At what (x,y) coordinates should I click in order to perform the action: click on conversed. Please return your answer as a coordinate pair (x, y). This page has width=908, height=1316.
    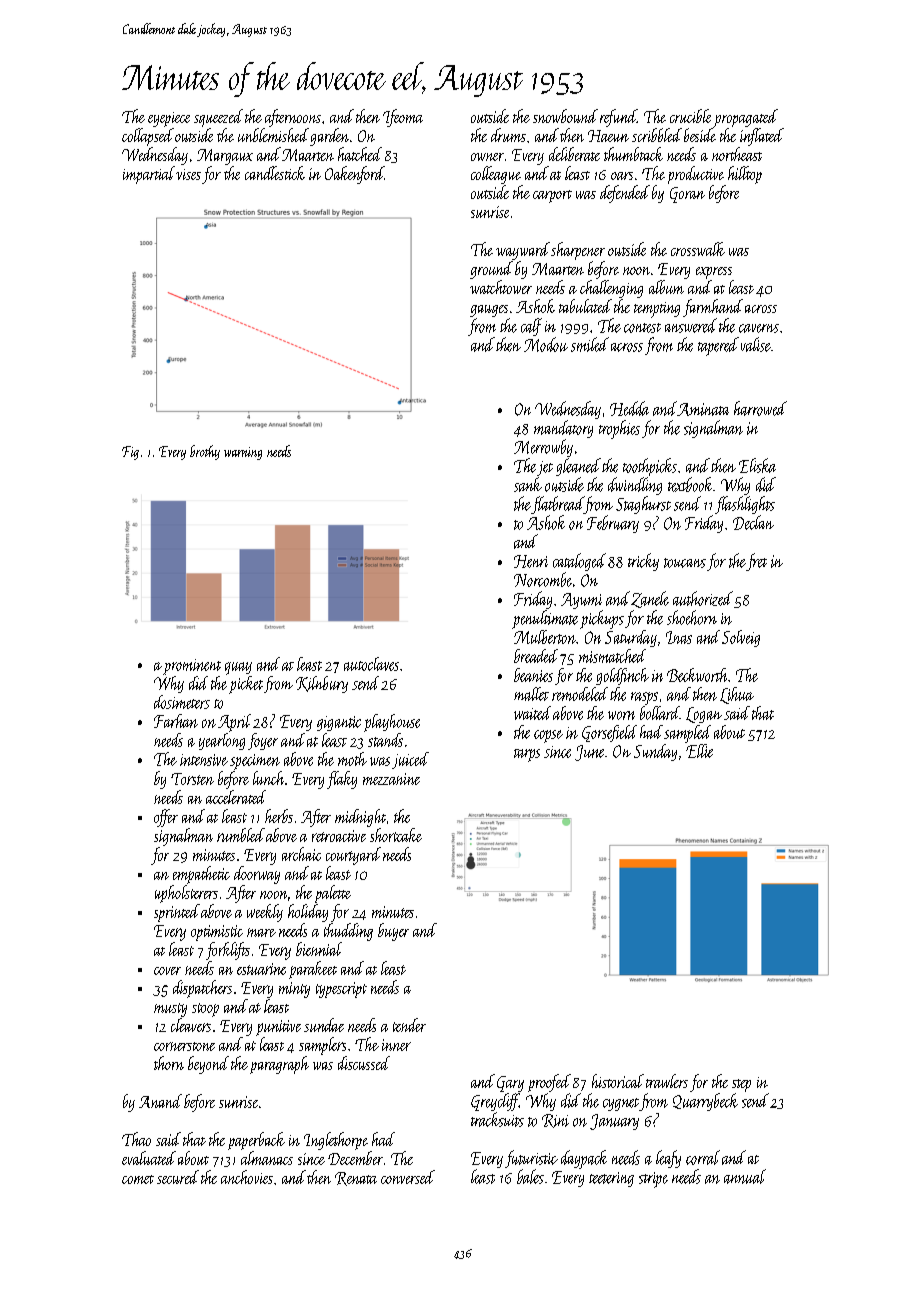
    Looking at the image, I should click on (408, 1177).
